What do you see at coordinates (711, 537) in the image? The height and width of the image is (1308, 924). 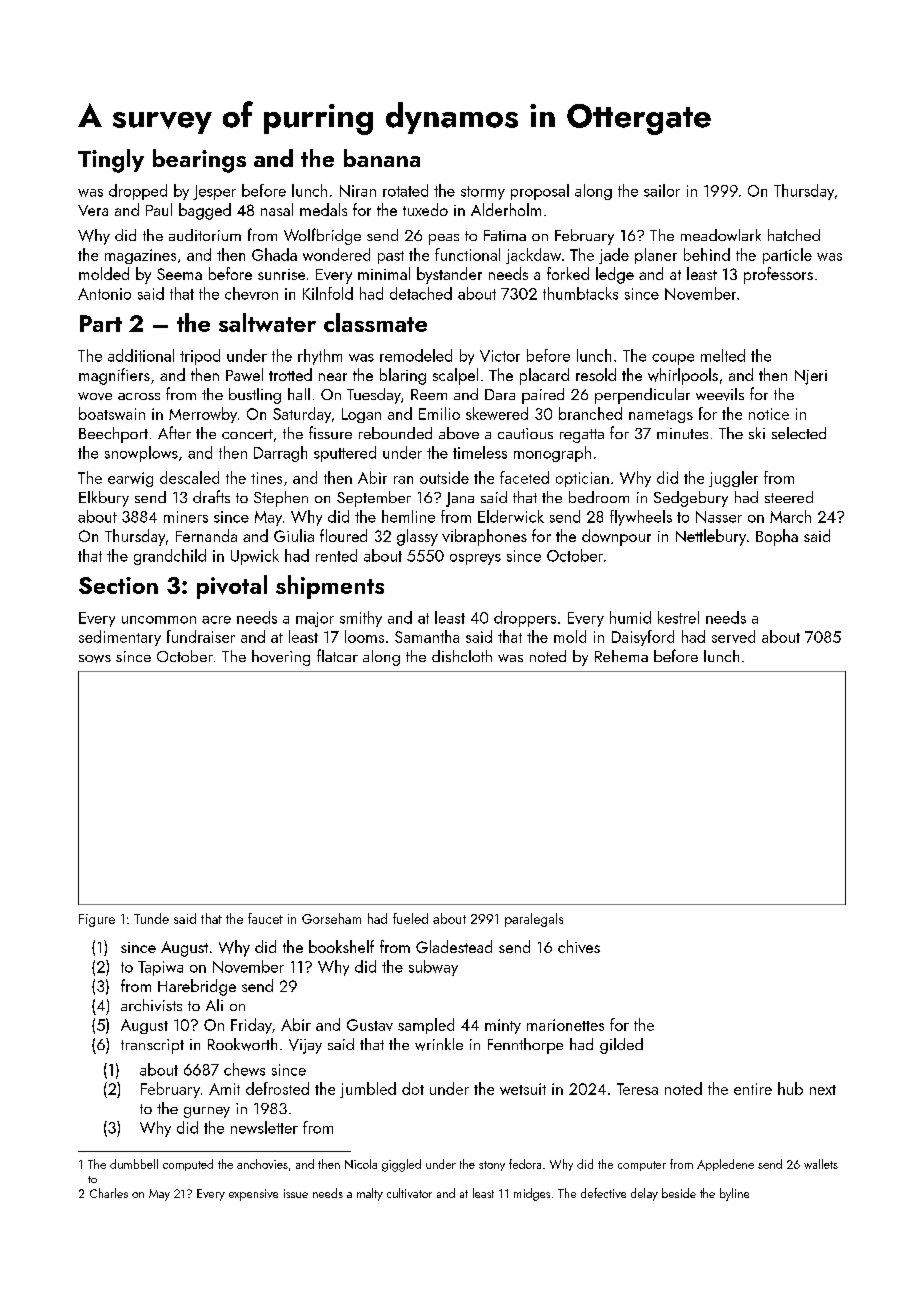 I see `Nettlebury` at bounding box center [711, 537].
